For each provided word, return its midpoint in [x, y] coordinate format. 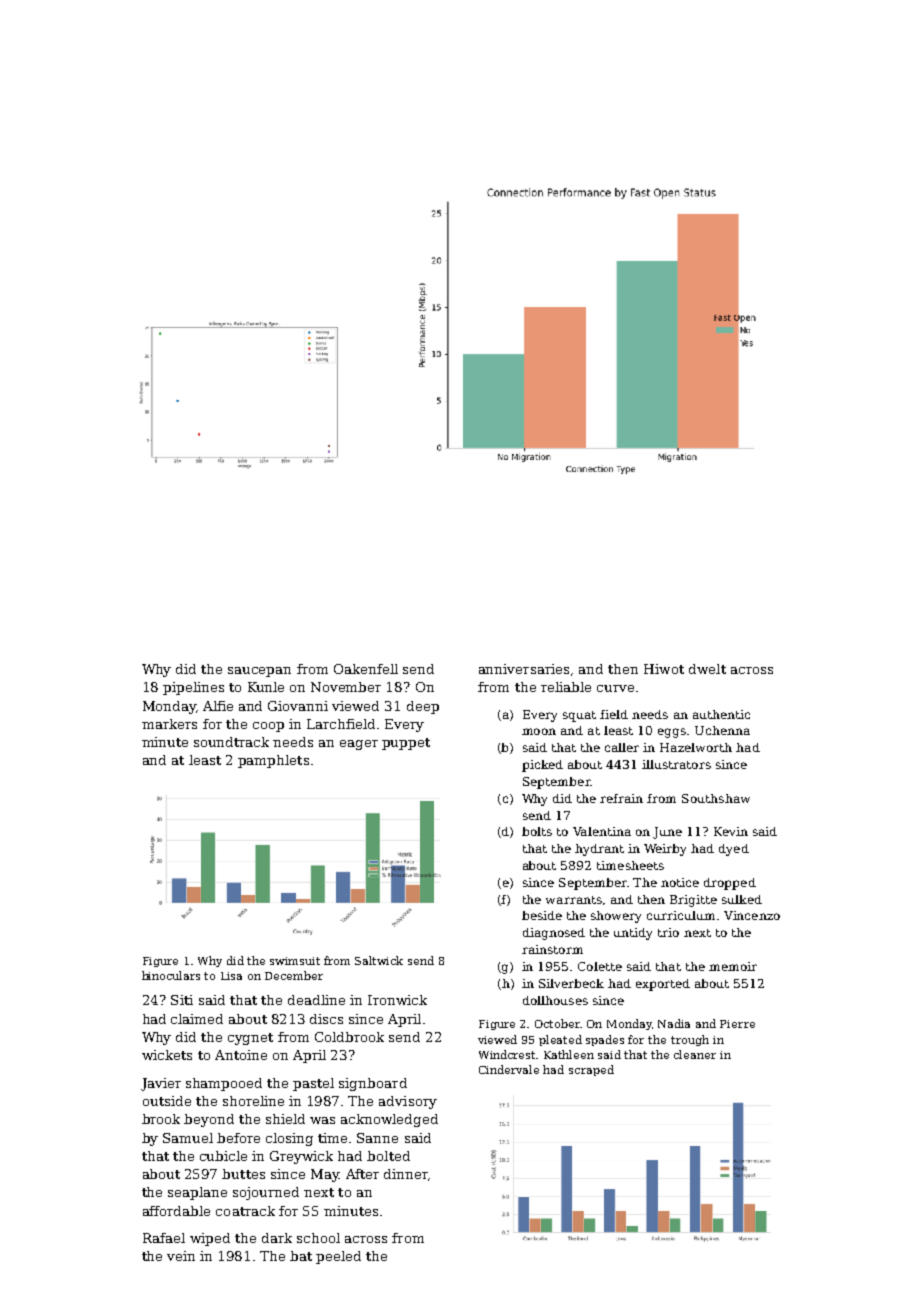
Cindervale [509, 1069]
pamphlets [273, 761]
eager [359, 745]
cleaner [695, 1054]
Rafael [164, 1238]
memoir [733, 966]
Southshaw [716, 798]
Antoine [241, 1055]
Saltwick [379, 960]
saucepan [259, 672]
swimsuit [295, 961]
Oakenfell [366, 669]
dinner [406, 1174]
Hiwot [664, 669]
